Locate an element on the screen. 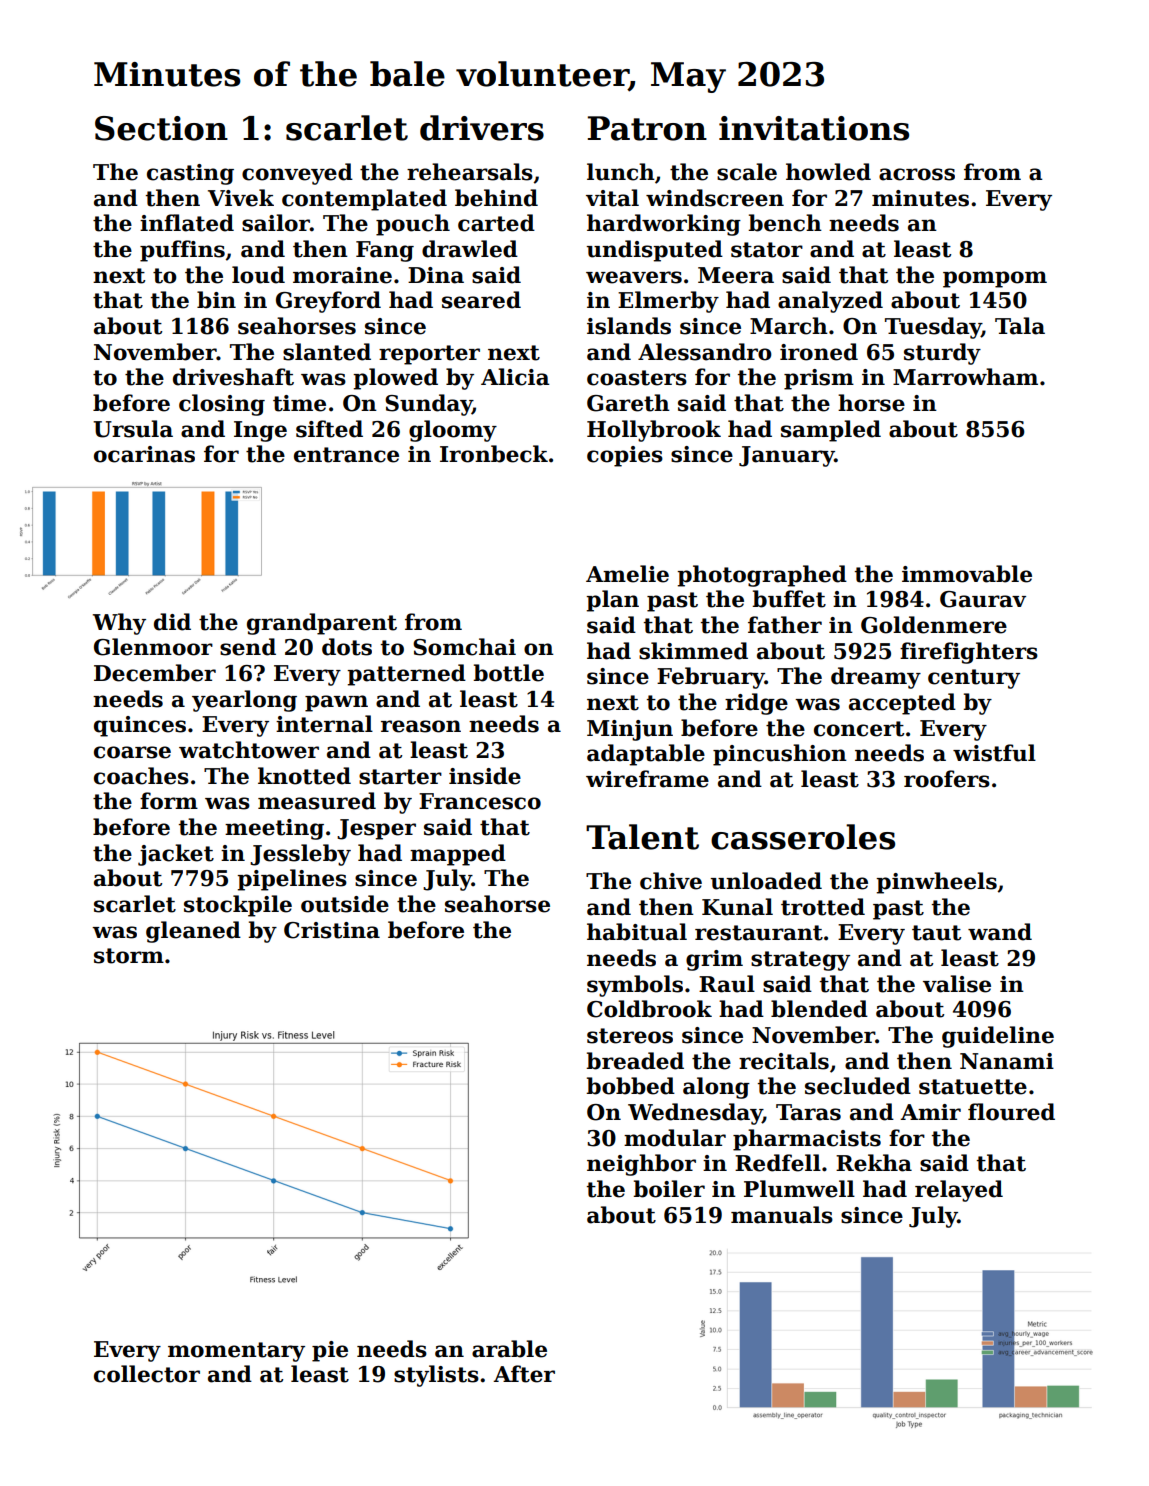  casting is located at coordinates (190, 174).
